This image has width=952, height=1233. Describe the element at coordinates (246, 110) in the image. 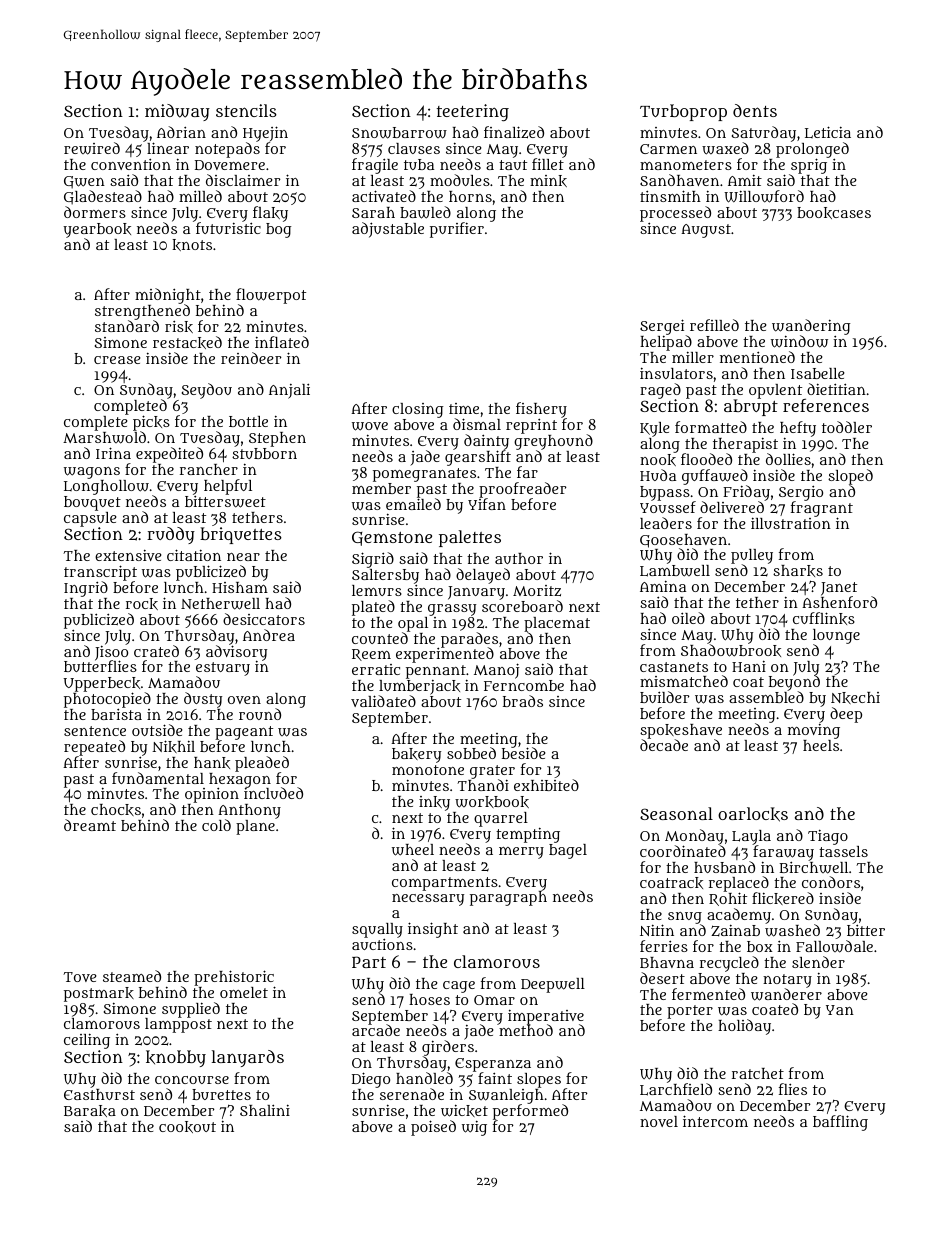

I see `stencils` at that location.
